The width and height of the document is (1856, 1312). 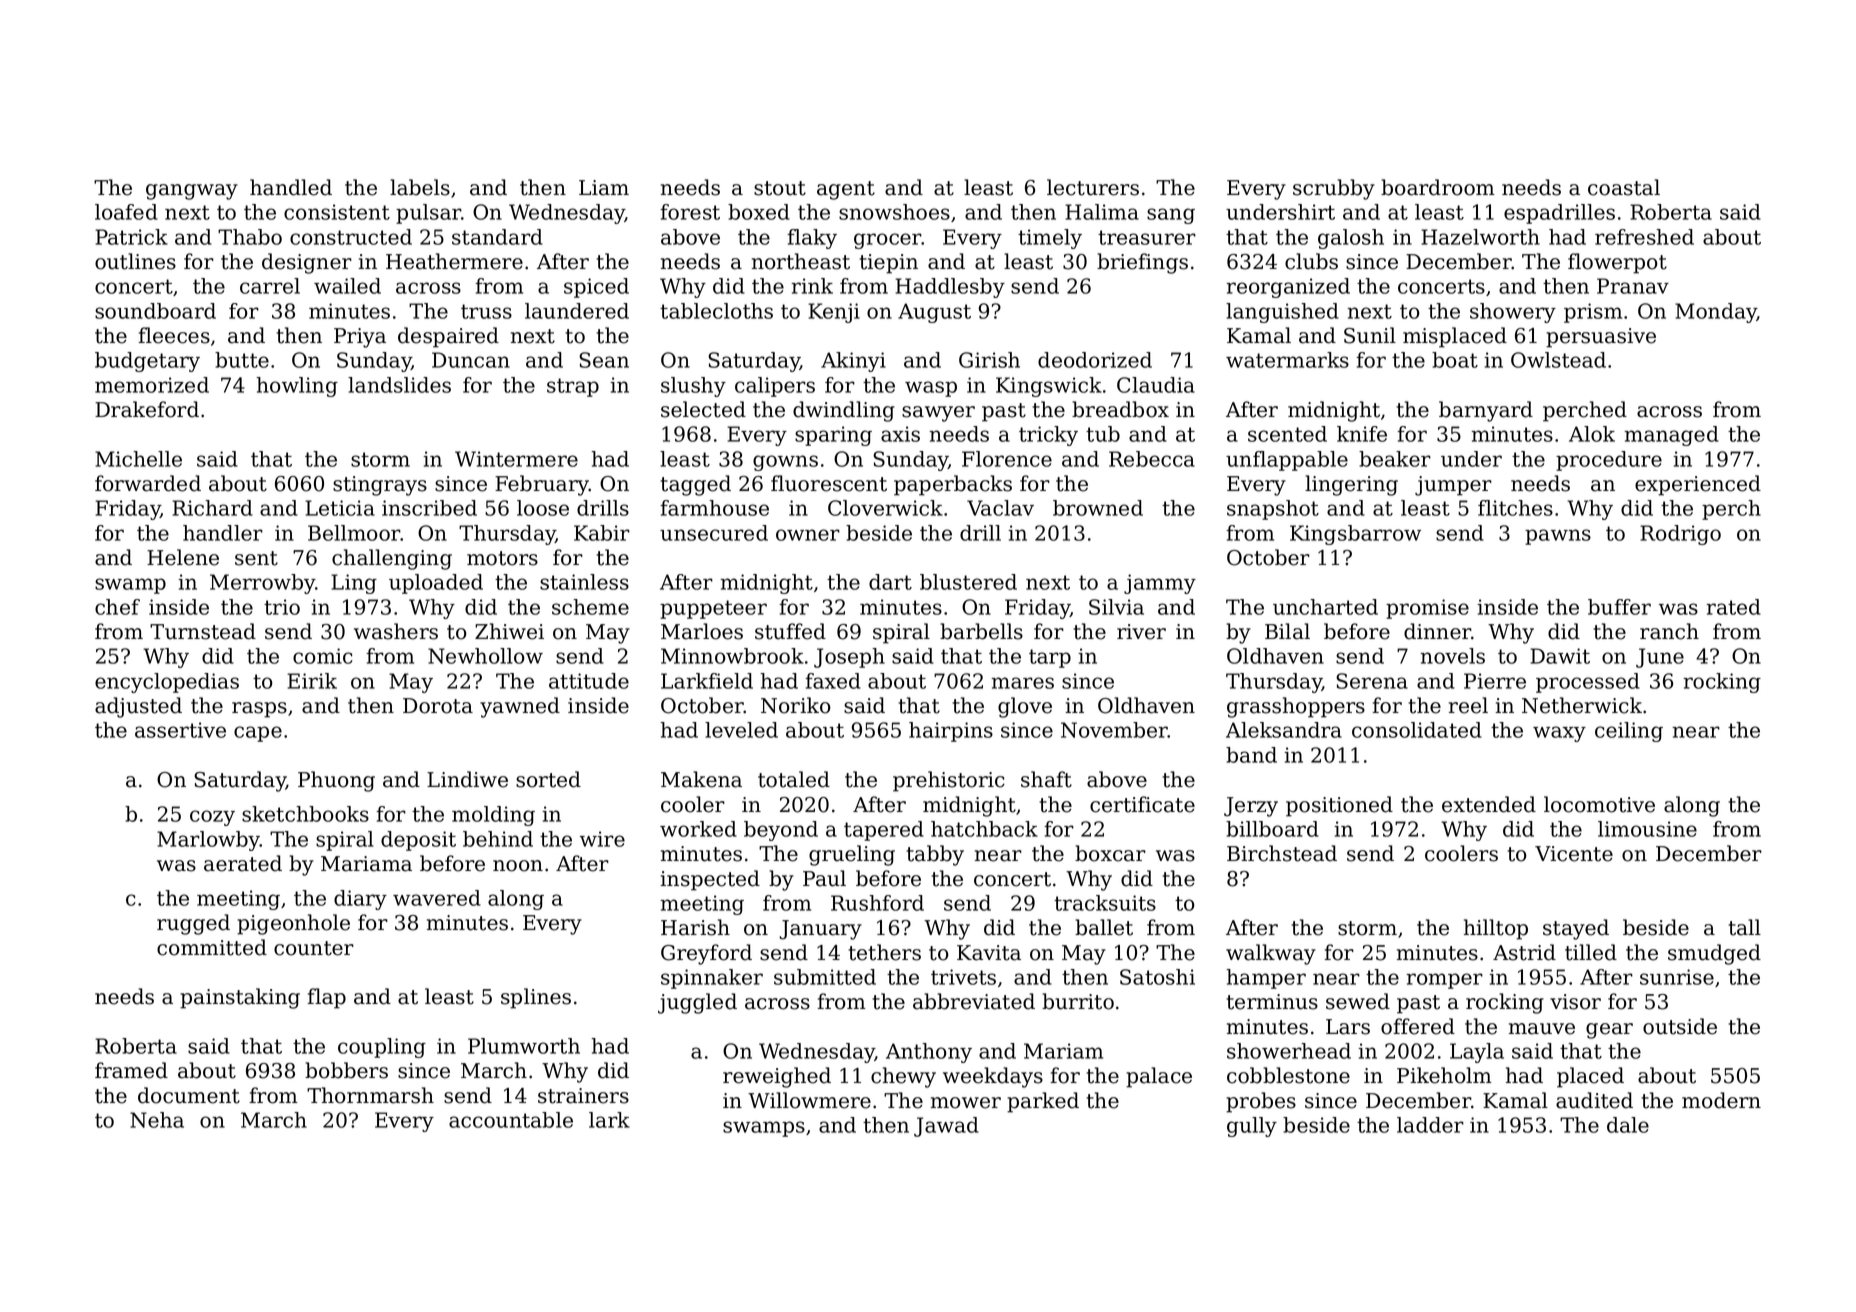 I want to click on Neha, so click(x=157, y=1120).
